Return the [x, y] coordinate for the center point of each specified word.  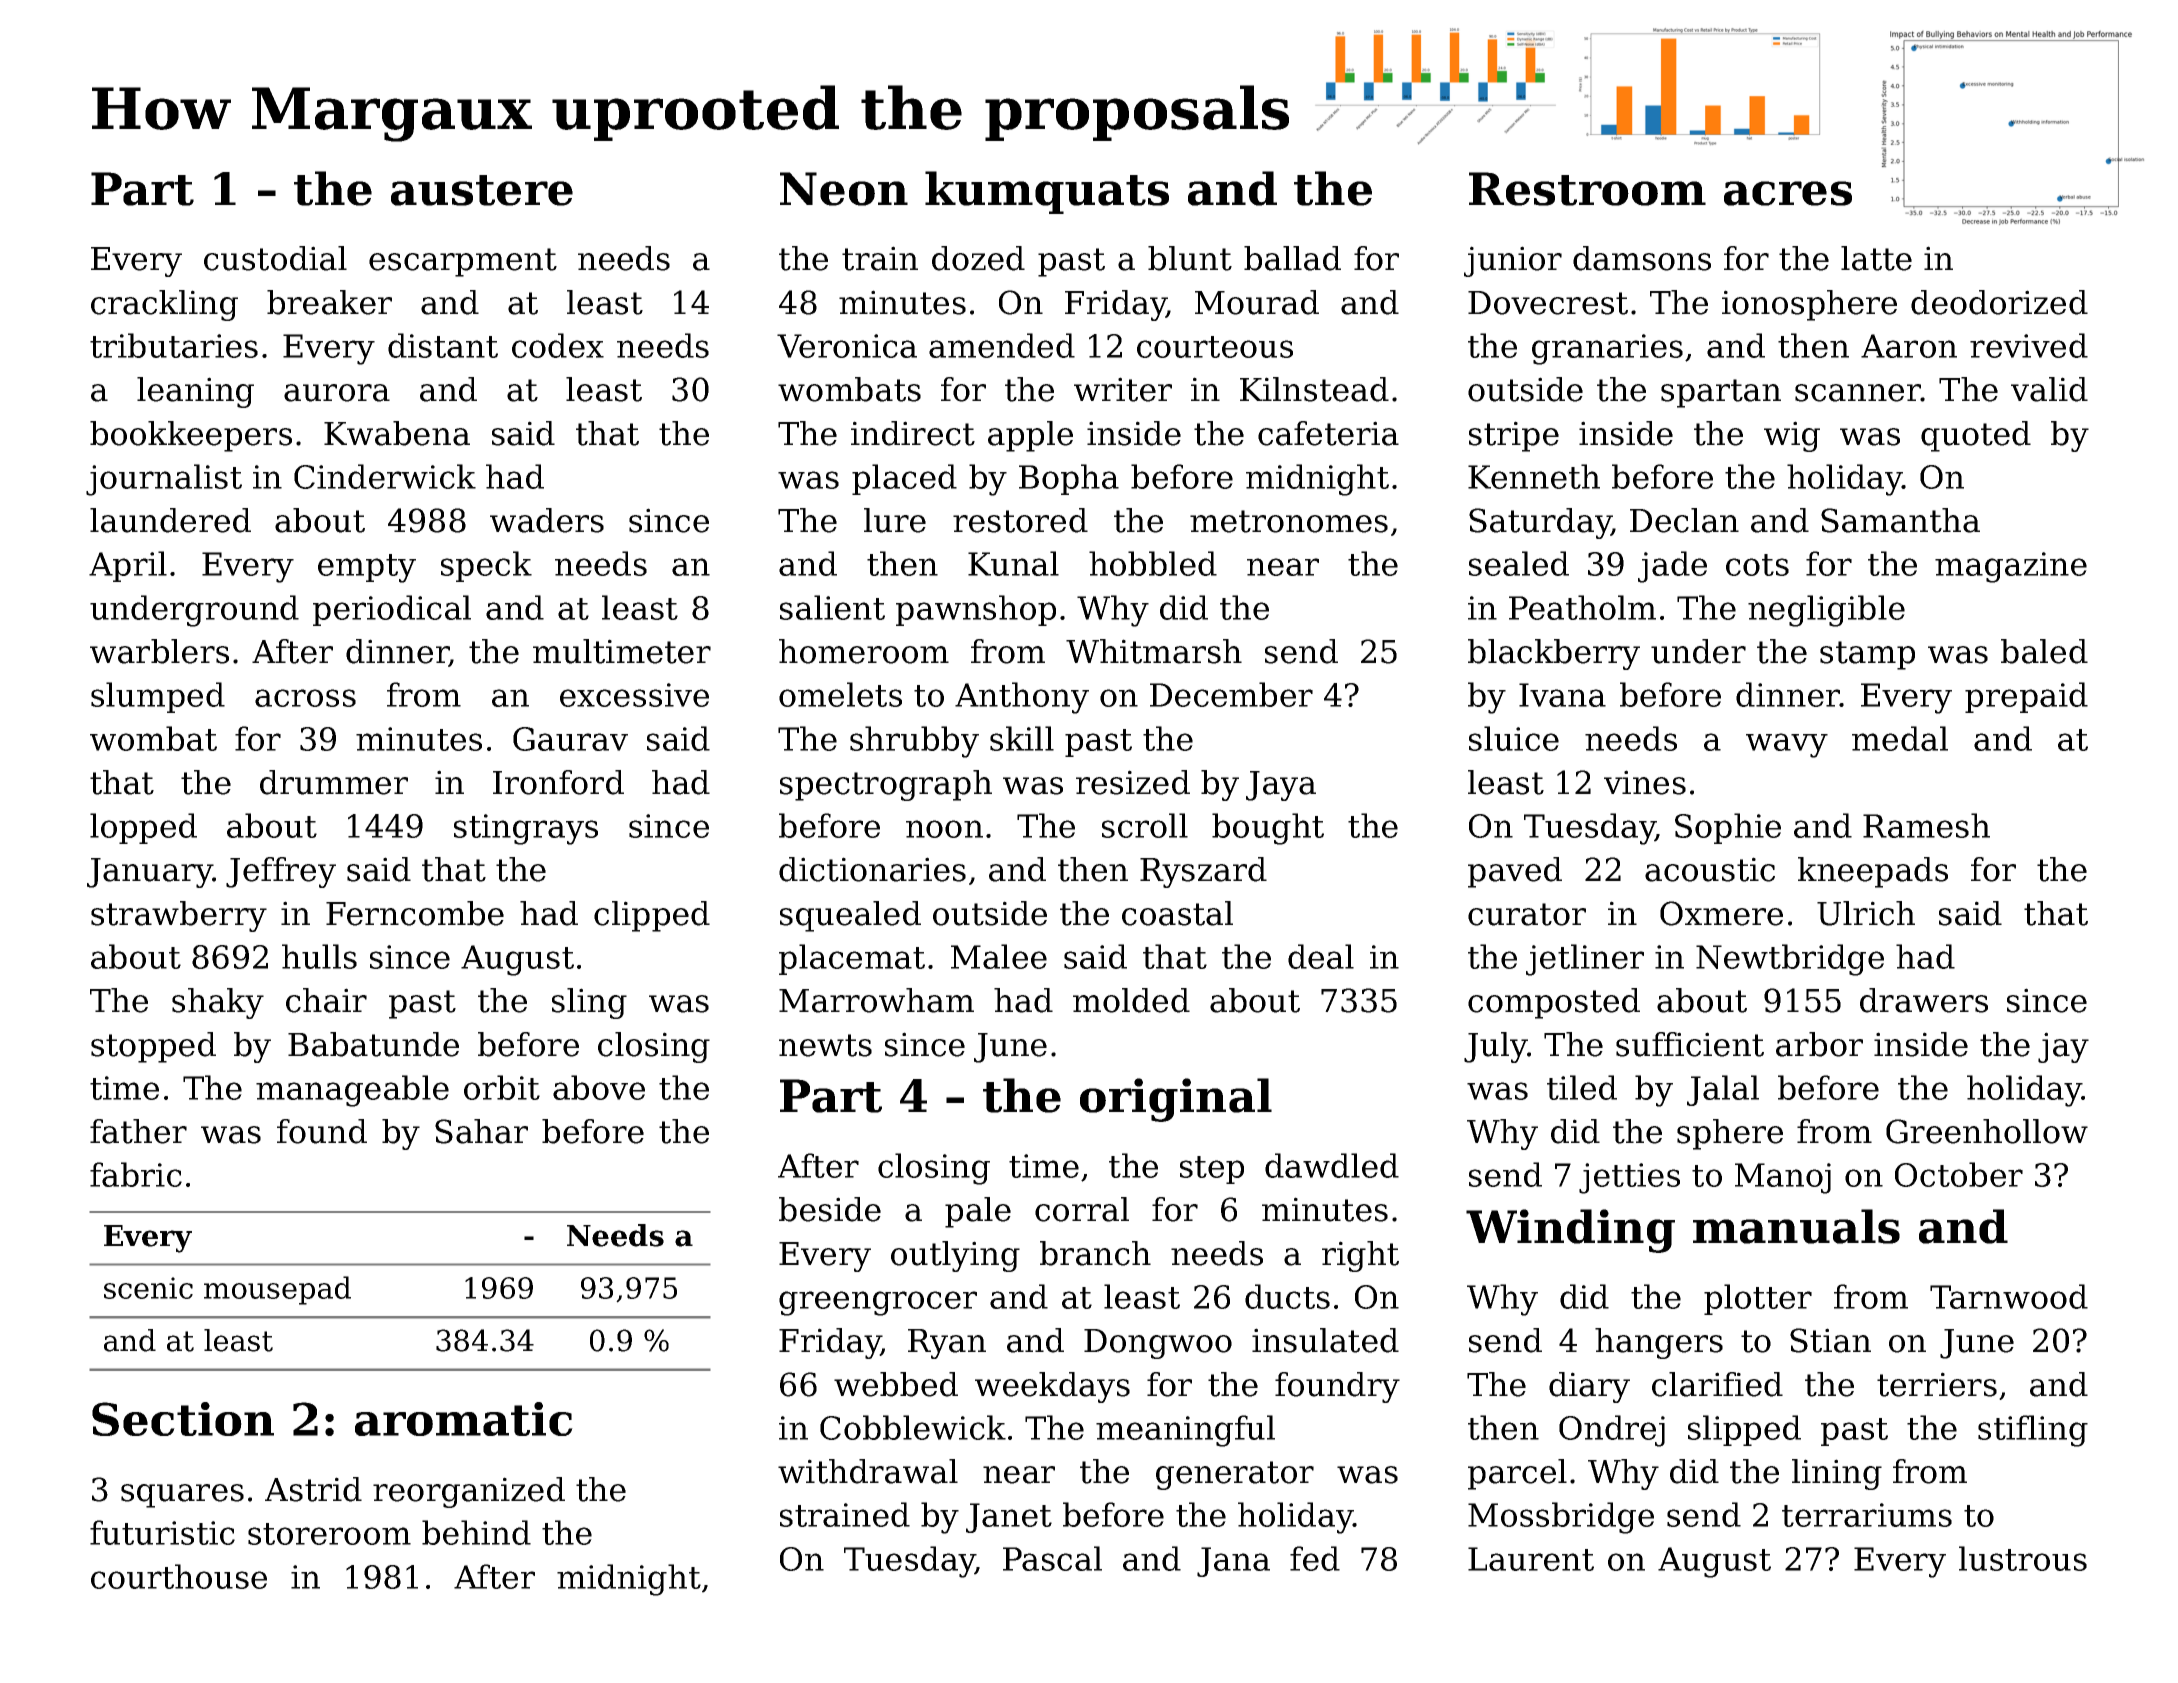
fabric [136, 1174]
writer [1123, 389]
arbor [1819, 1044]
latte [1876, 258]
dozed [978, 258]
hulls [319, 956]
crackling [164, 305]
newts [825, 1045]
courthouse [179, 1576]
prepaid [2026, 697]
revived [2029, 345]
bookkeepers [191, 436]
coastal [1177, 913]
